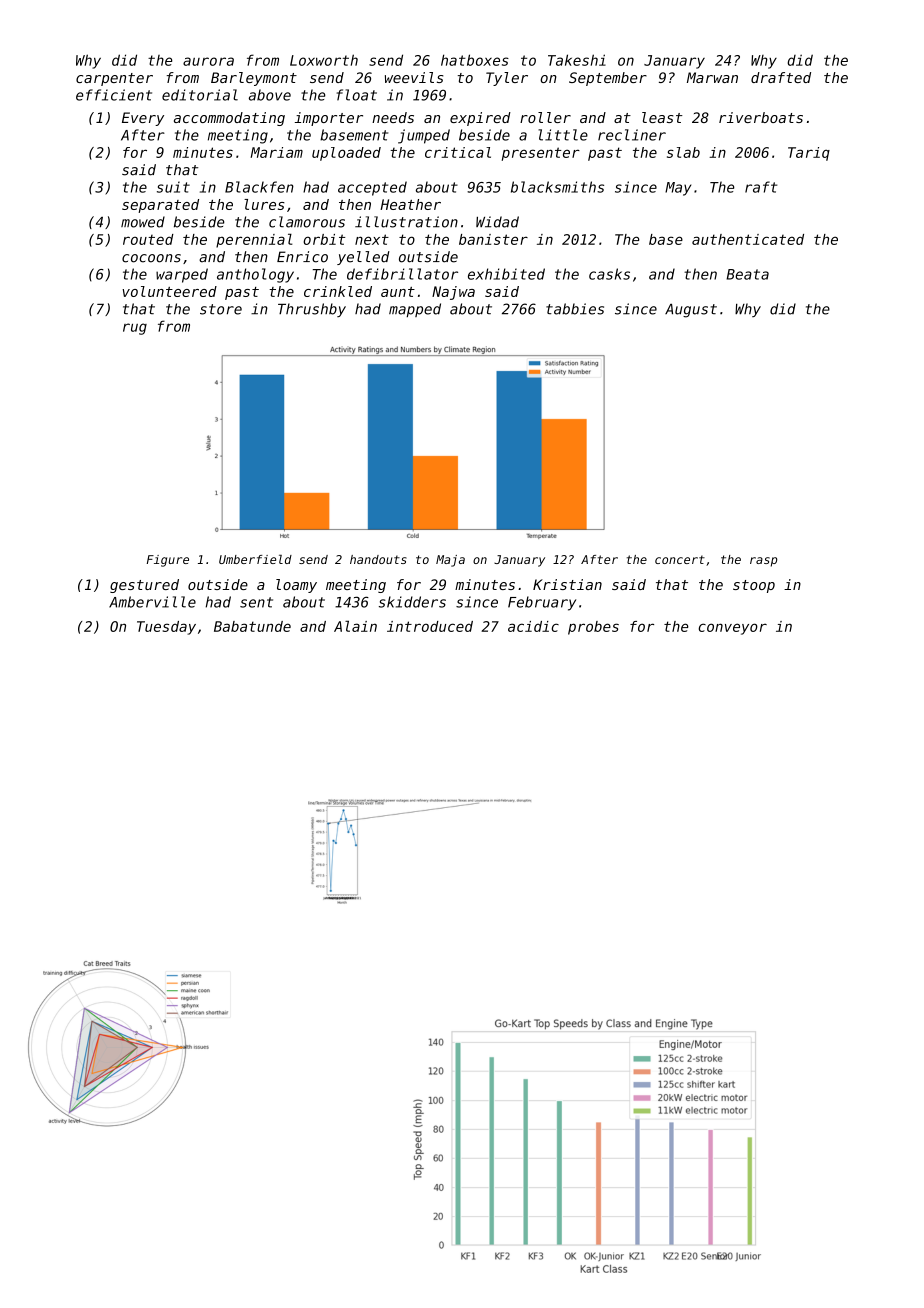 The image size is (924, 1308). Describe the element at coordinates (229, 119) in the screenshot. I see `accommodating` at that location.
